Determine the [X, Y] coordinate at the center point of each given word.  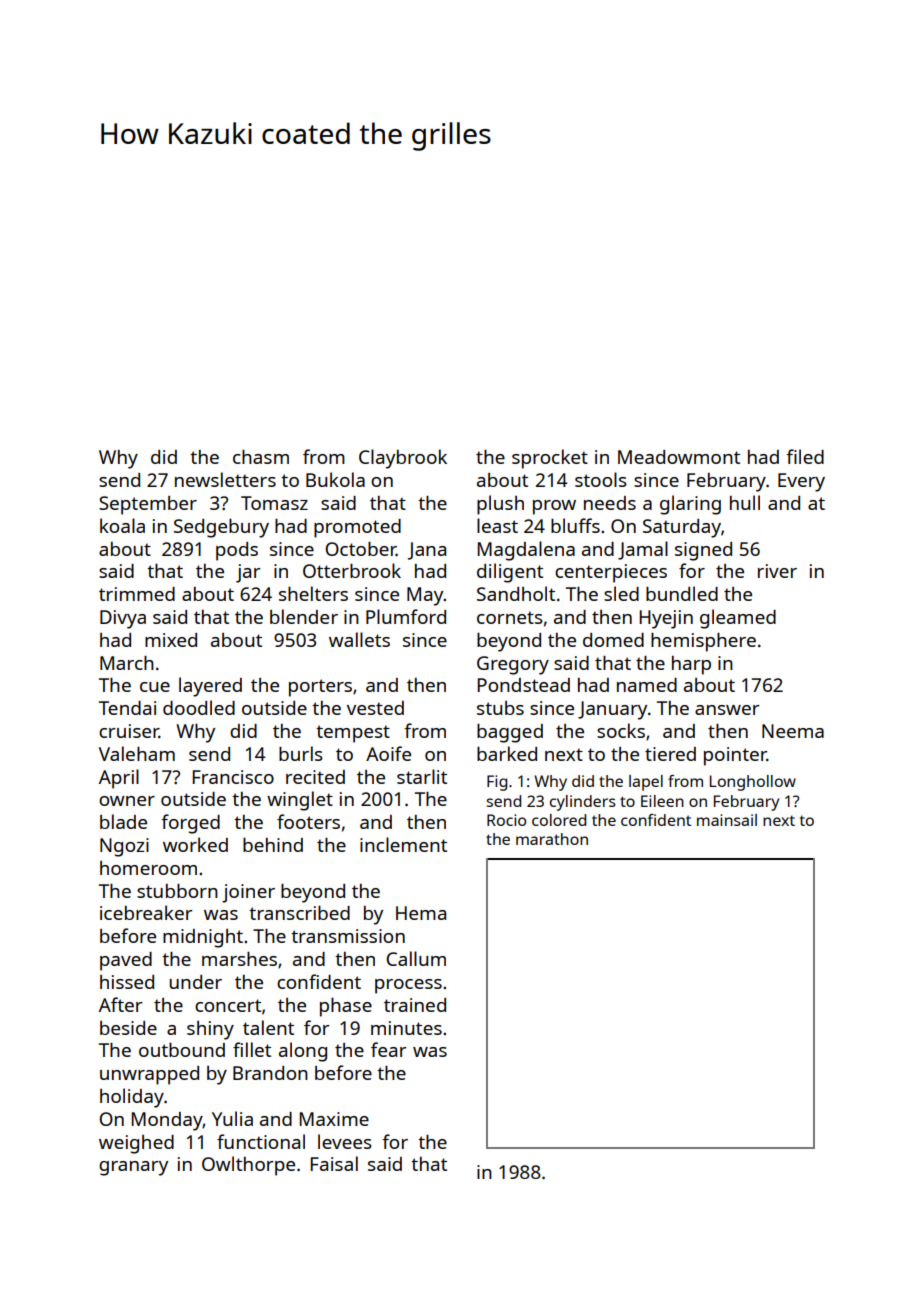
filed [805, 456]
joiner [248, 893]
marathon [552, 839]
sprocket [550, 459]
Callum [416, 958]
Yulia [232, 1118]
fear [388, 1049]
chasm [261, 457]
